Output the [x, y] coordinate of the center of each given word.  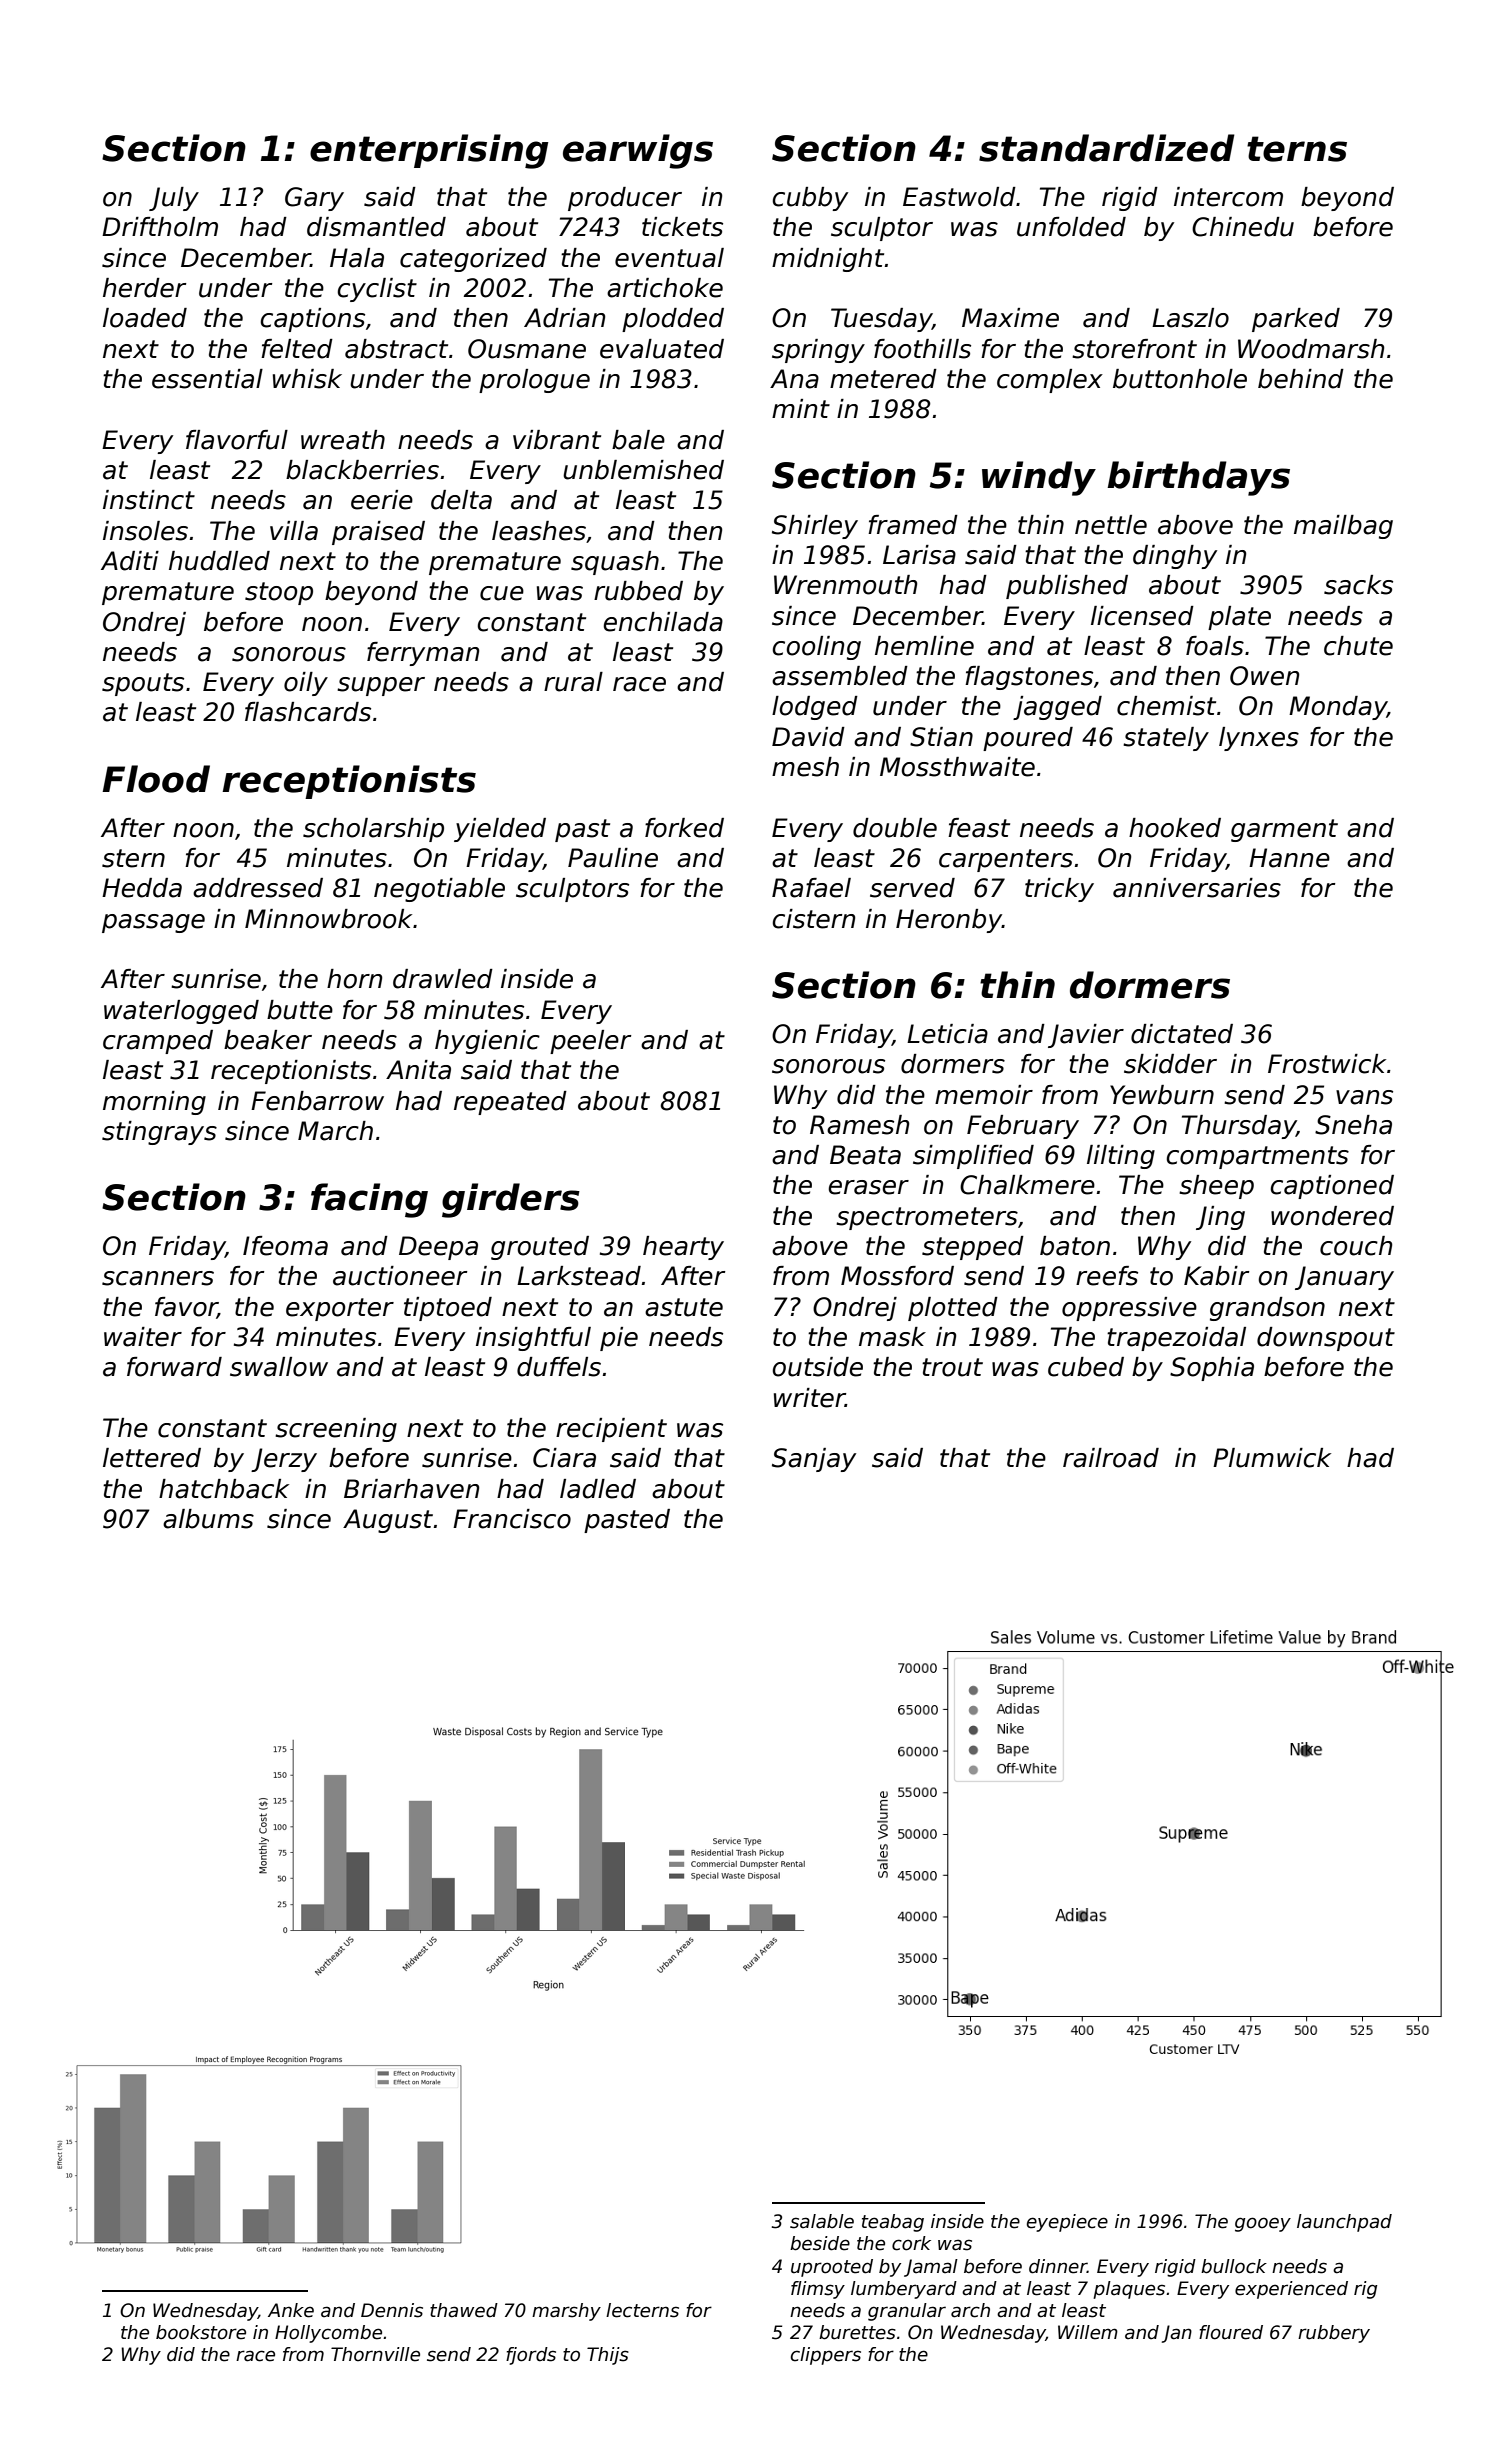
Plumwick [1272, 1458]
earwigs [638, 151]
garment [1284, 830]
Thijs [608, 2356]
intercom [1228, 197]
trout [952, 1367]
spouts [143, 684]
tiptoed [448, 1309]
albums [208, 1519]
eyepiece [1067, 2223]
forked [684, 828]
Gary [314, 199]
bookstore [201, 2332]
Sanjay [814, 1460]
